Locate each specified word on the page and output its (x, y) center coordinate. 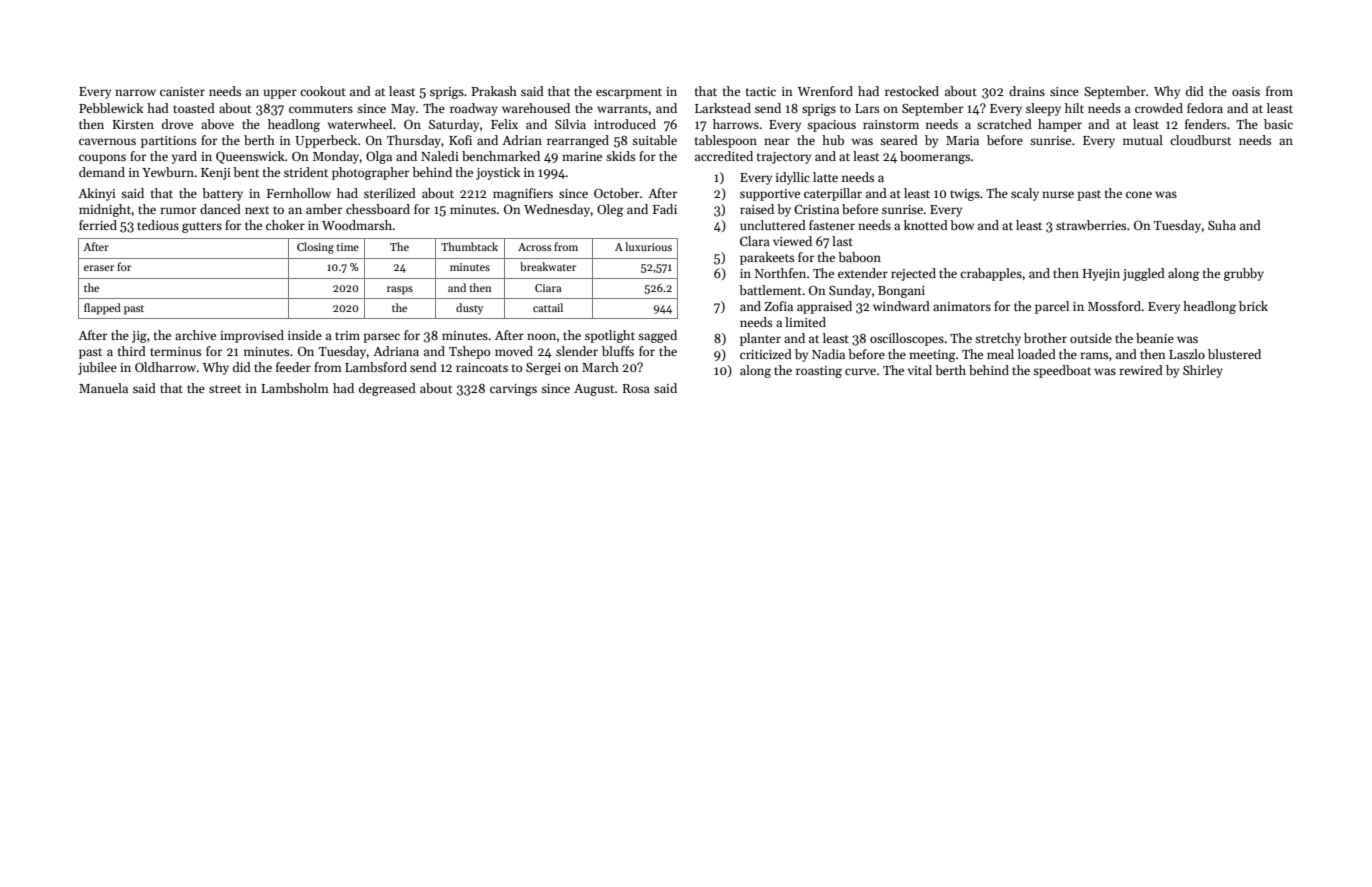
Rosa (636, 388)
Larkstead (723, 108)
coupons (102, 159)
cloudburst (1200, 140)
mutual (1143, 140)
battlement (770, 290)
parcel (1052, 307)
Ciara (548, 288)
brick (1253, 306)
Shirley (1203, 371)
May (403, 110)
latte (825, 177)
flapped (102, 309)
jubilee (97, 368)
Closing (315, 248)
